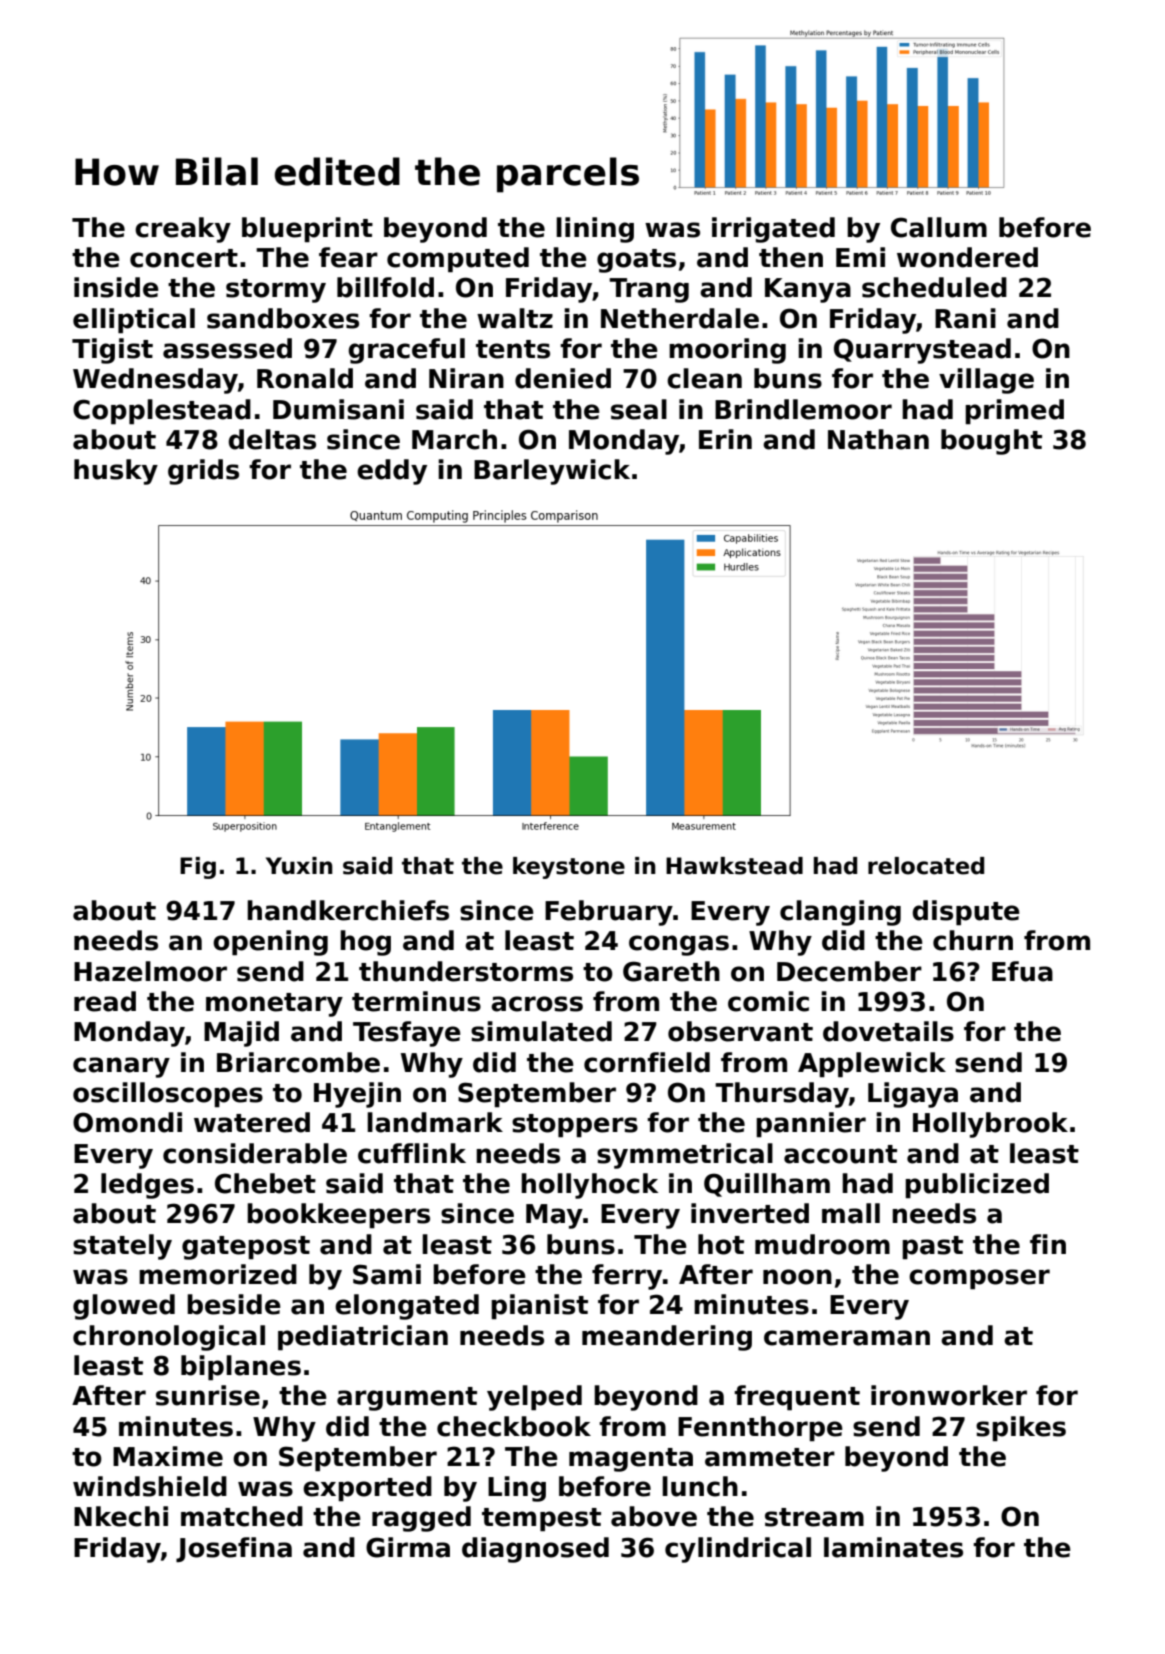 The height and width of the image is (1654, 1165). What do you see at coordinates (721, 1244) in the image?
I see `hot` at bounding box center [721, 1244].
